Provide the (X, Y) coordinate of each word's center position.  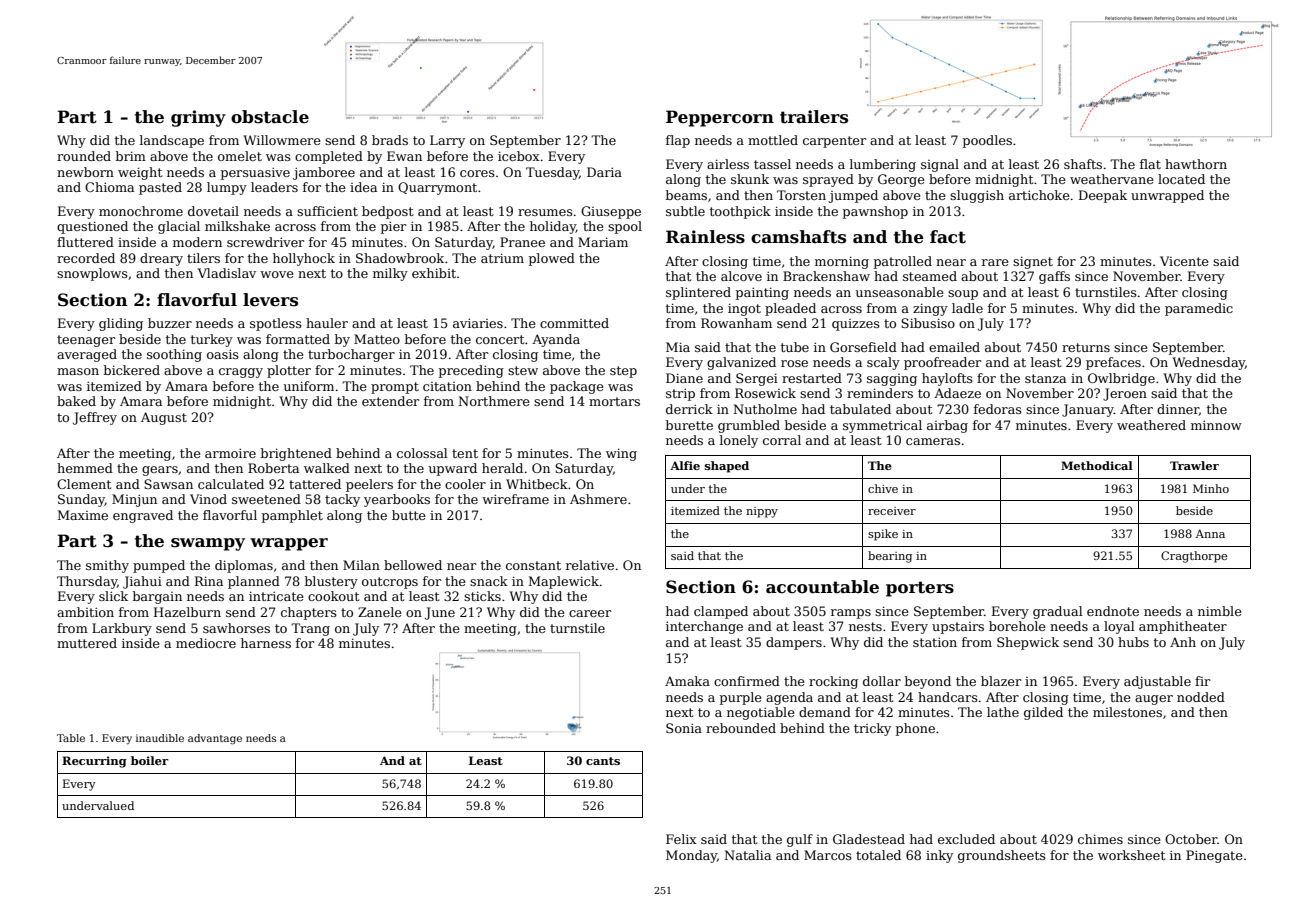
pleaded (790, 309)
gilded (1043, 713)
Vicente (1184, 261)
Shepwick (1028, 643)
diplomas (244, 566)
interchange (704, 627)
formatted (298, 339)
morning (842, 262)
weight (140, 173)
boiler (149, 760)
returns (1086, 347)
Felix (681, 839)
